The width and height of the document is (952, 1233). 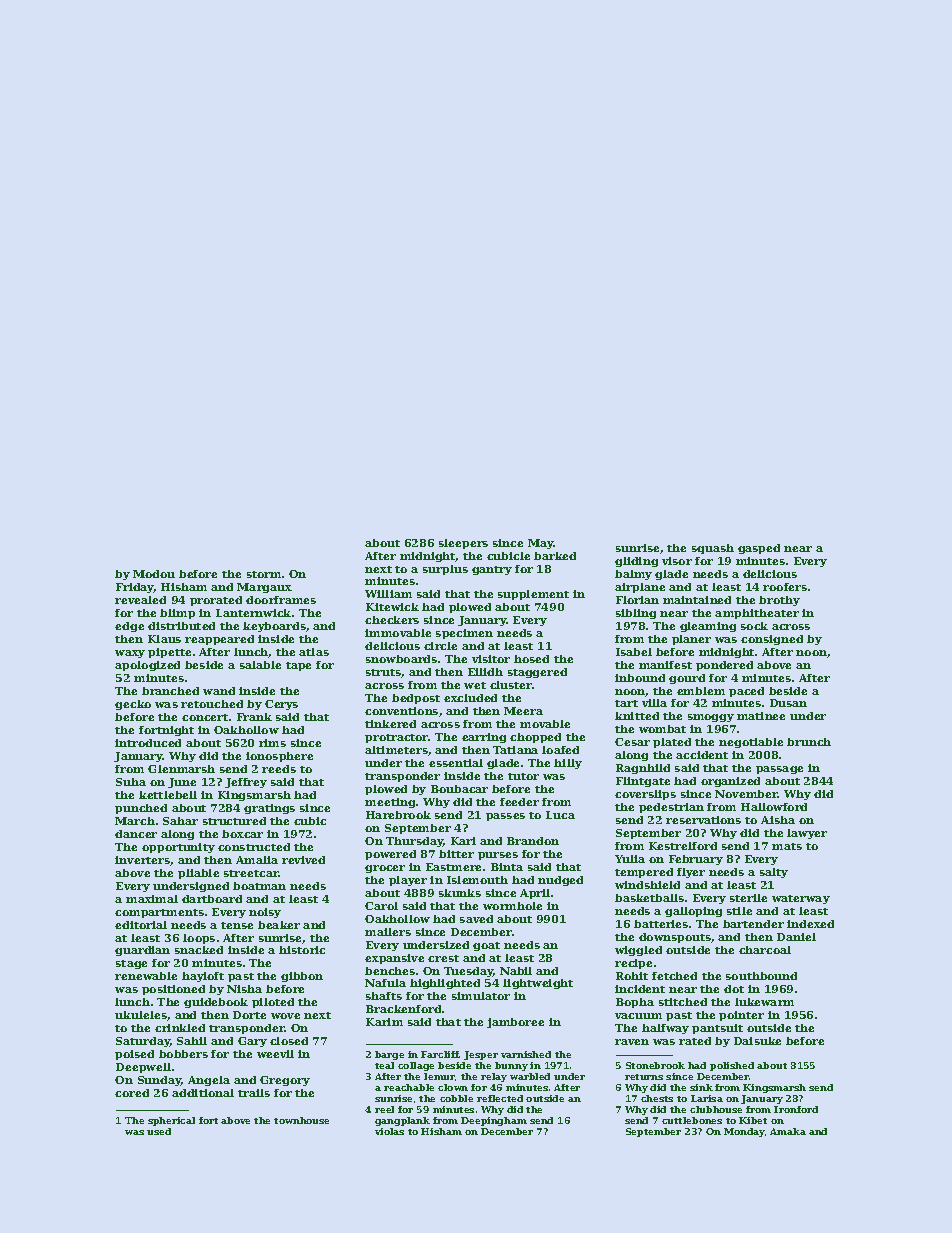 What do you see at coordinates (265, 913) in the document?
I see `noisy` at bounding box center [265, 913].
